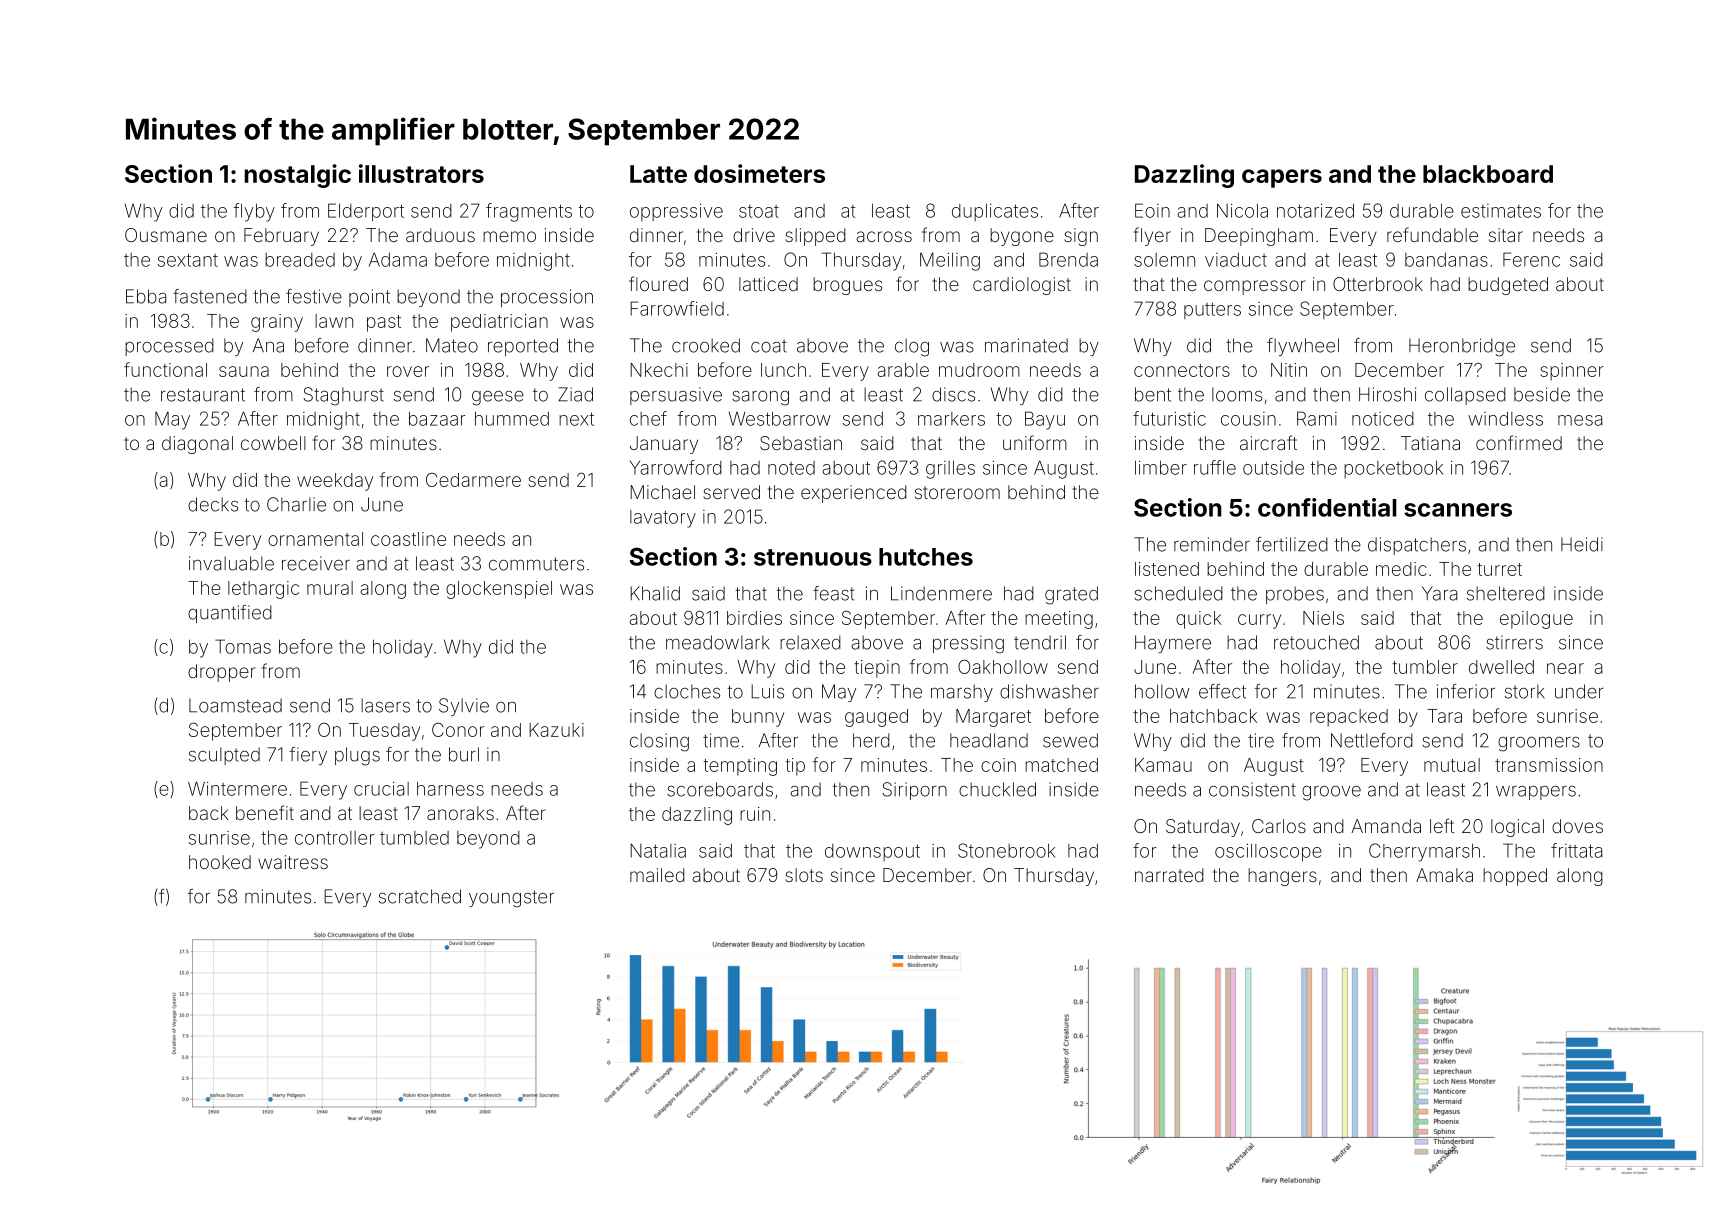  What do you see at coordinates (414, 838) in the screenshot?
I see `tumbled` at bounding box center [414, 838].
